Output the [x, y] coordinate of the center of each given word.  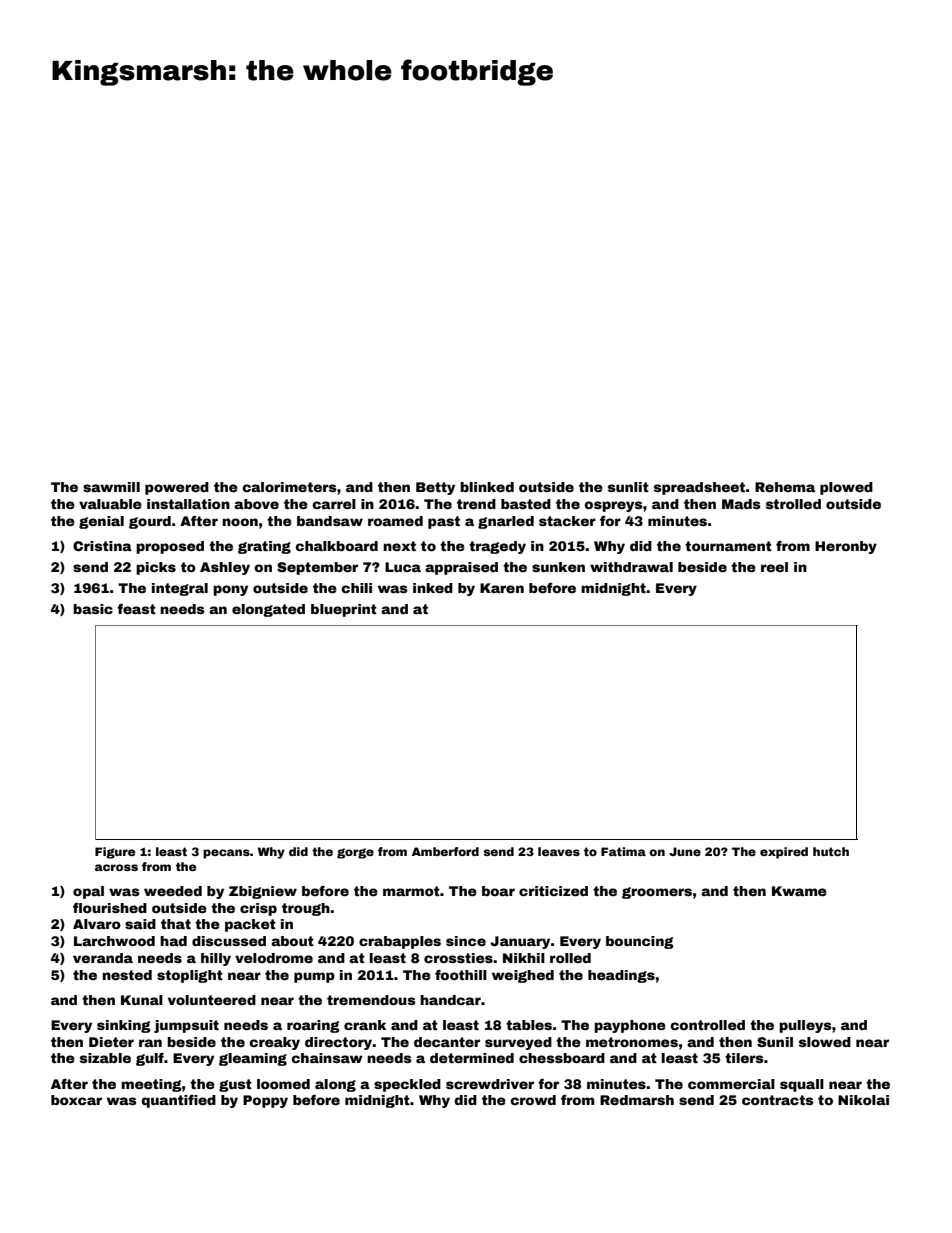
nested [127, 975]
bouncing [640, 942]
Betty [435, 488]
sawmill [111, 487]
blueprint [344, 610]
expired [784, 853]
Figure [115, 853]
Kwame [799, 891]
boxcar [76, 1100]
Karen [502, 588]
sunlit [628, 487]
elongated [268, 610]
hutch [831, 851]
